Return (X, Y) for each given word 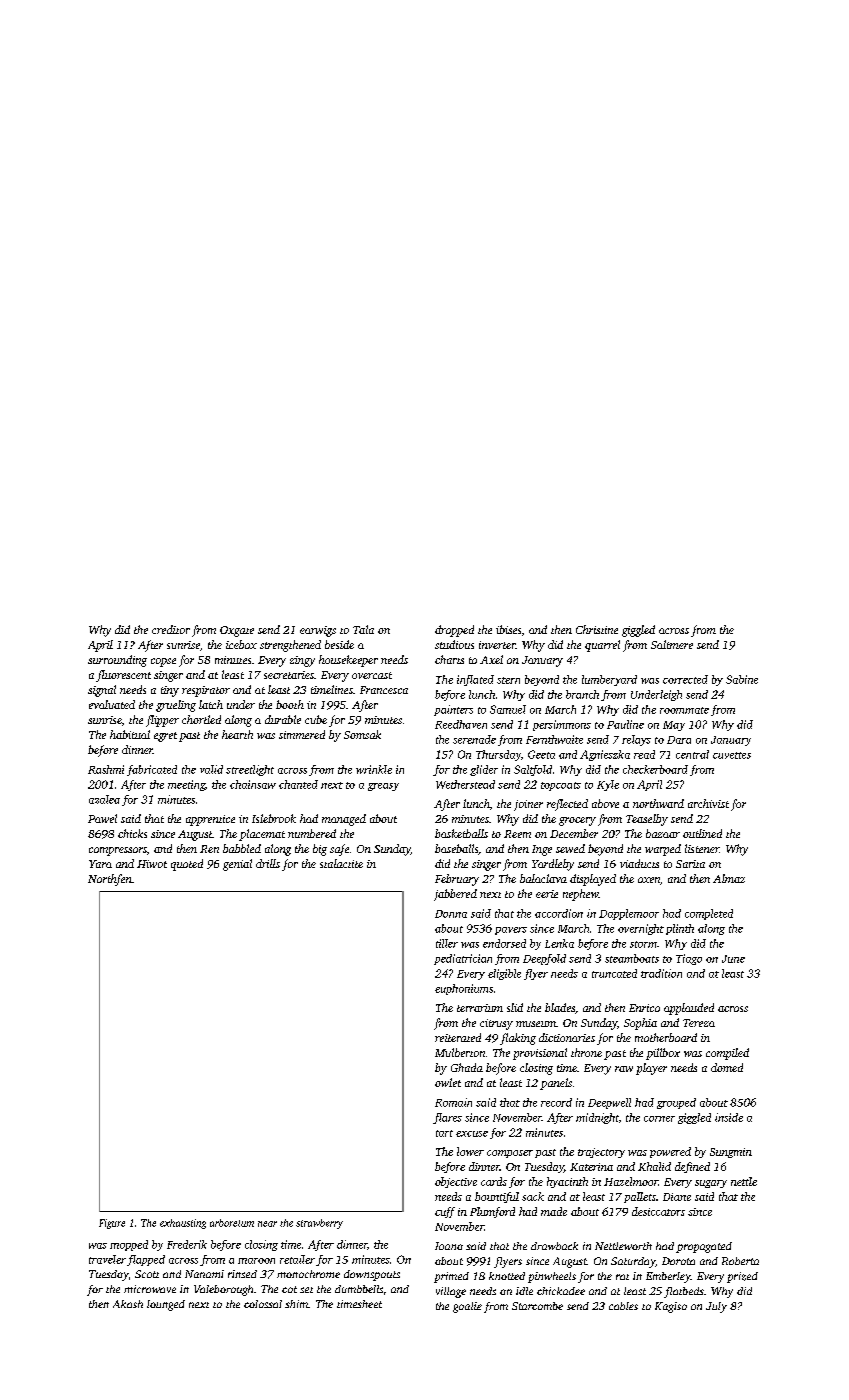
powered (670, 1152)
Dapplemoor (629, 914)
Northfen (110, 880)
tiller (447, 943)
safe (339, 850)
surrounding (117, 661)
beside (339, 644)
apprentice (210, 820)
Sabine (742, 679)
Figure (112, 1224)
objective (456, 1182)
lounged (166, 1305)
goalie (467, 1307)
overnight (641, 929)
